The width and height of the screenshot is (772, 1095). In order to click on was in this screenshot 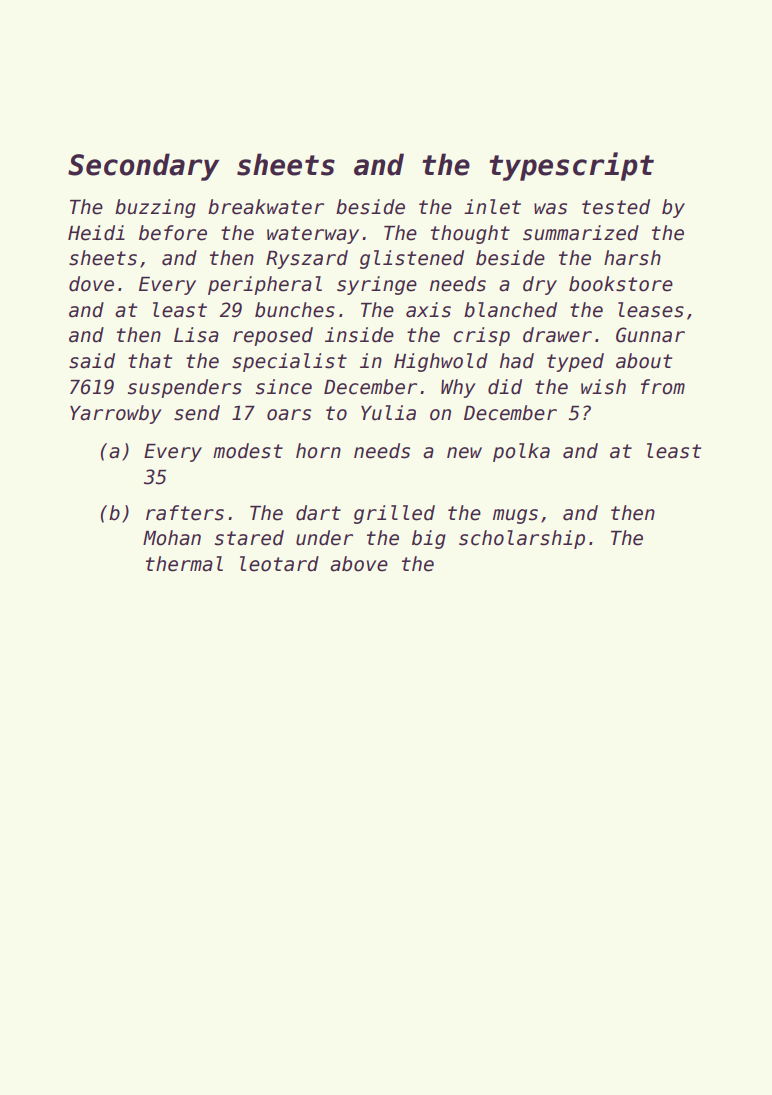, I will do `click(550, 209)`.
